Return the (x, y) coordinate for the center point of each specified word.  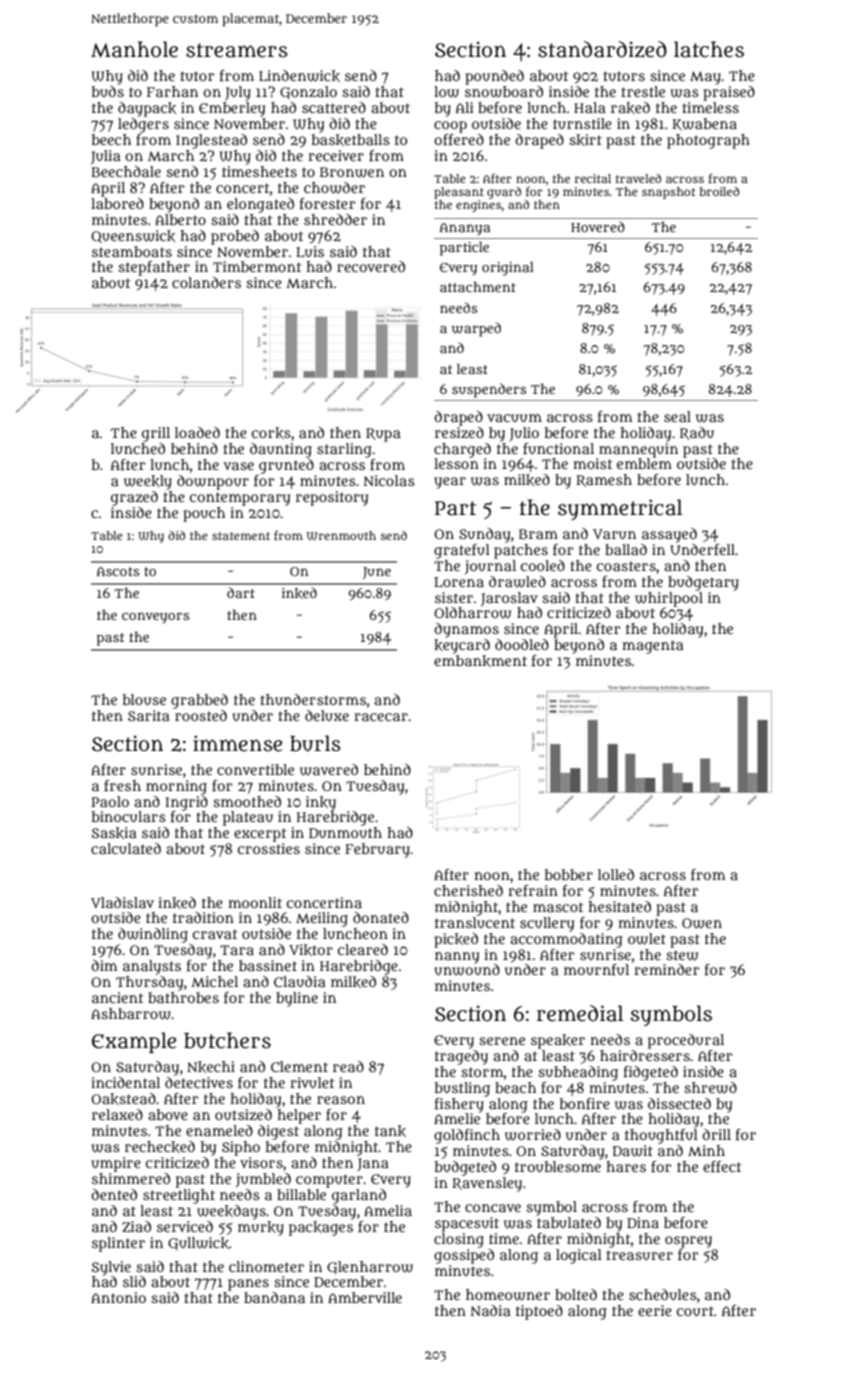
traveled (638, 178)
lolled (616, 874)
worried (533, 1135)
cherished (468, 890)
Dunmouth (345, 832)
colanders (206, 282)
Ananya (465, 229)
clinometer (266, 1266)
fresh (122, 785)
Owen (702, 923)
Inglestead (211, 141)
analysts (152, 967)
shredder (335, 219)
